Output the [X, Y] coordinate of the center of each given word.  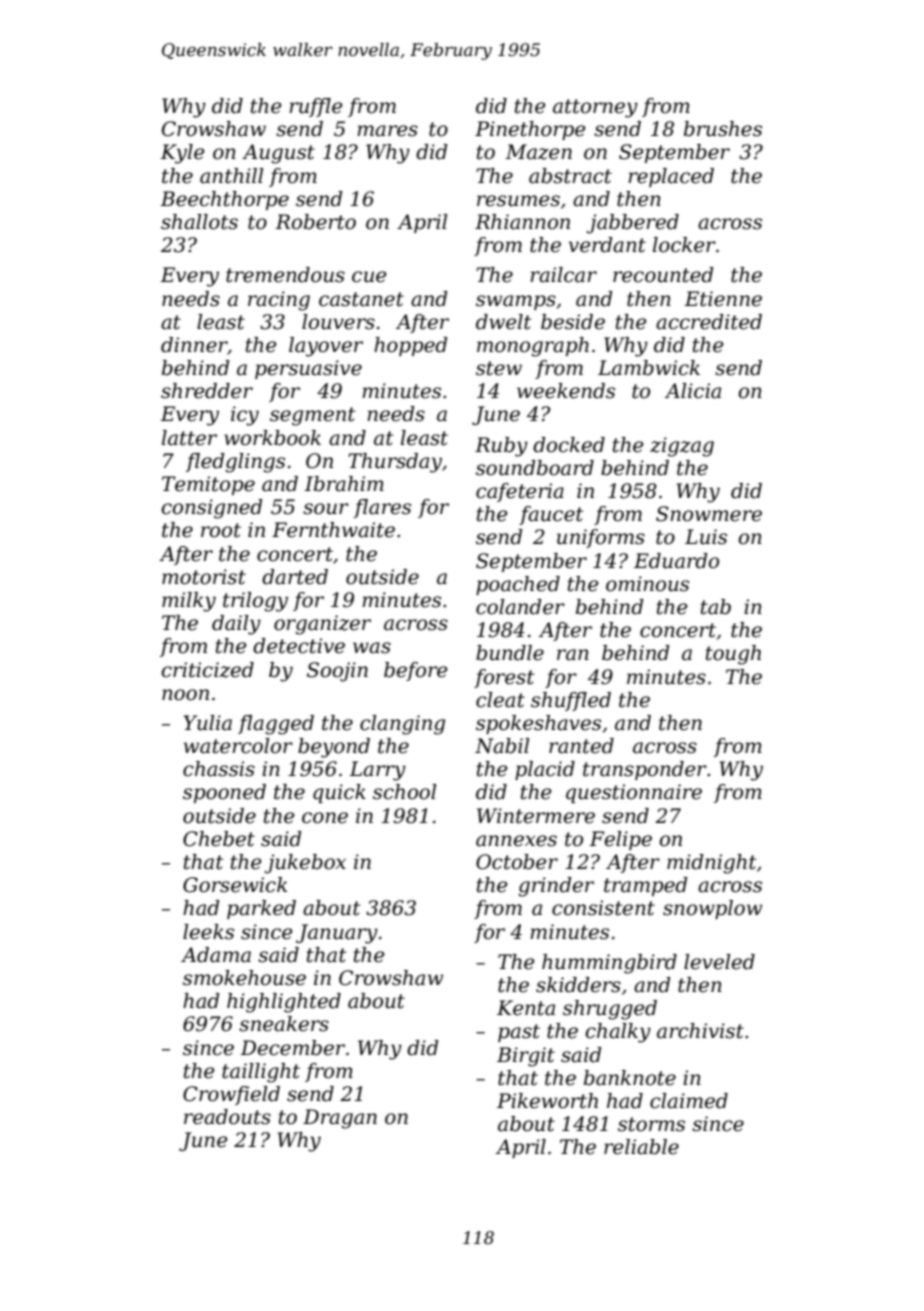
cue [369, 277]
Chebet [219, 839]
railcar [563, 275]
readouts [227, 1117]
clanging [402, 725]
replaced [671, 177]
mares [387, 131]
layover [326, 347]
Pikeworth [547, 1101]
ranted [581, 746]
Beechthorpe [224, 200]
